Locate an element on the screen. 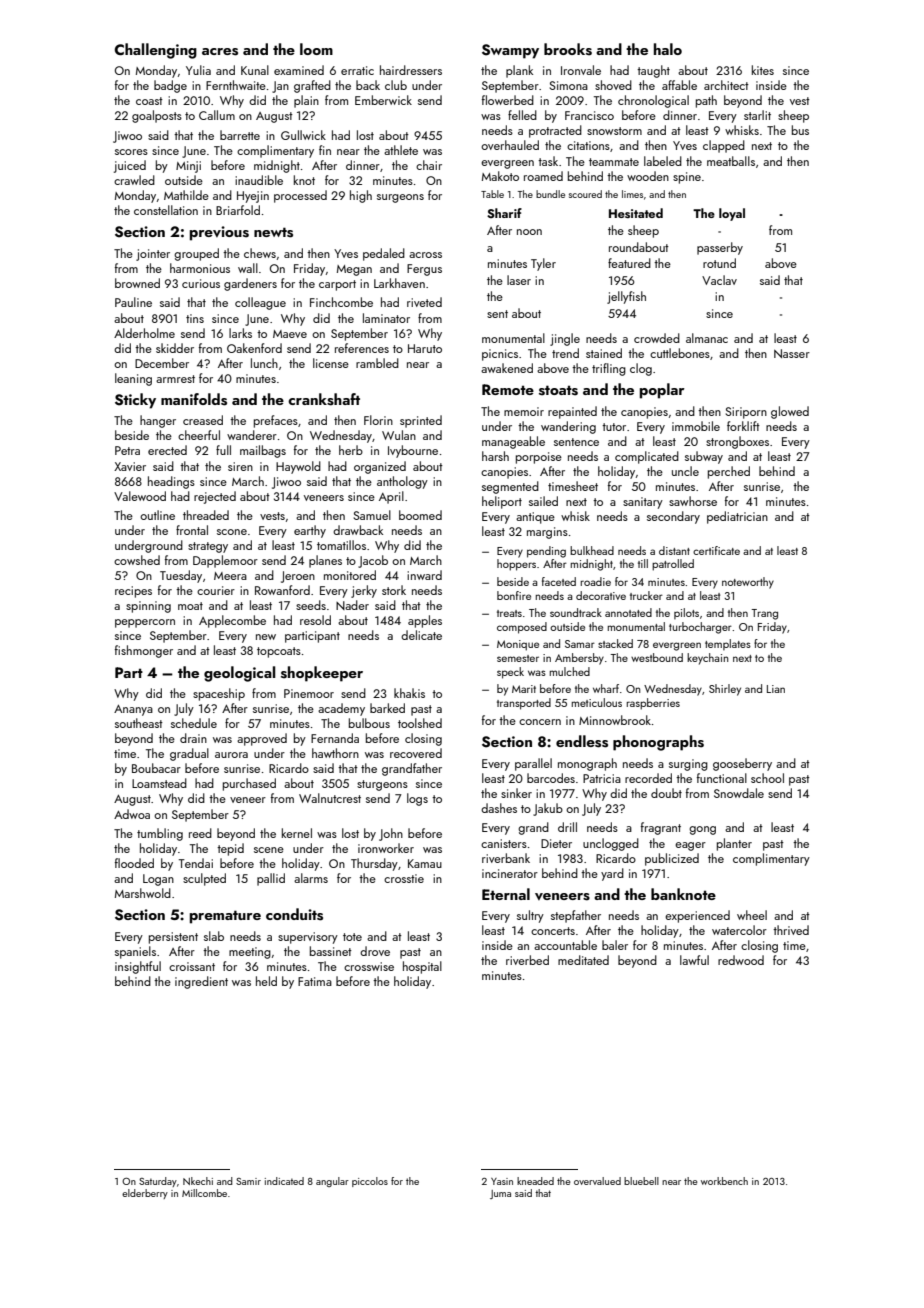 The width and height of the screenshot is (924, 1308). perched is located at coordinates (729, 472).
